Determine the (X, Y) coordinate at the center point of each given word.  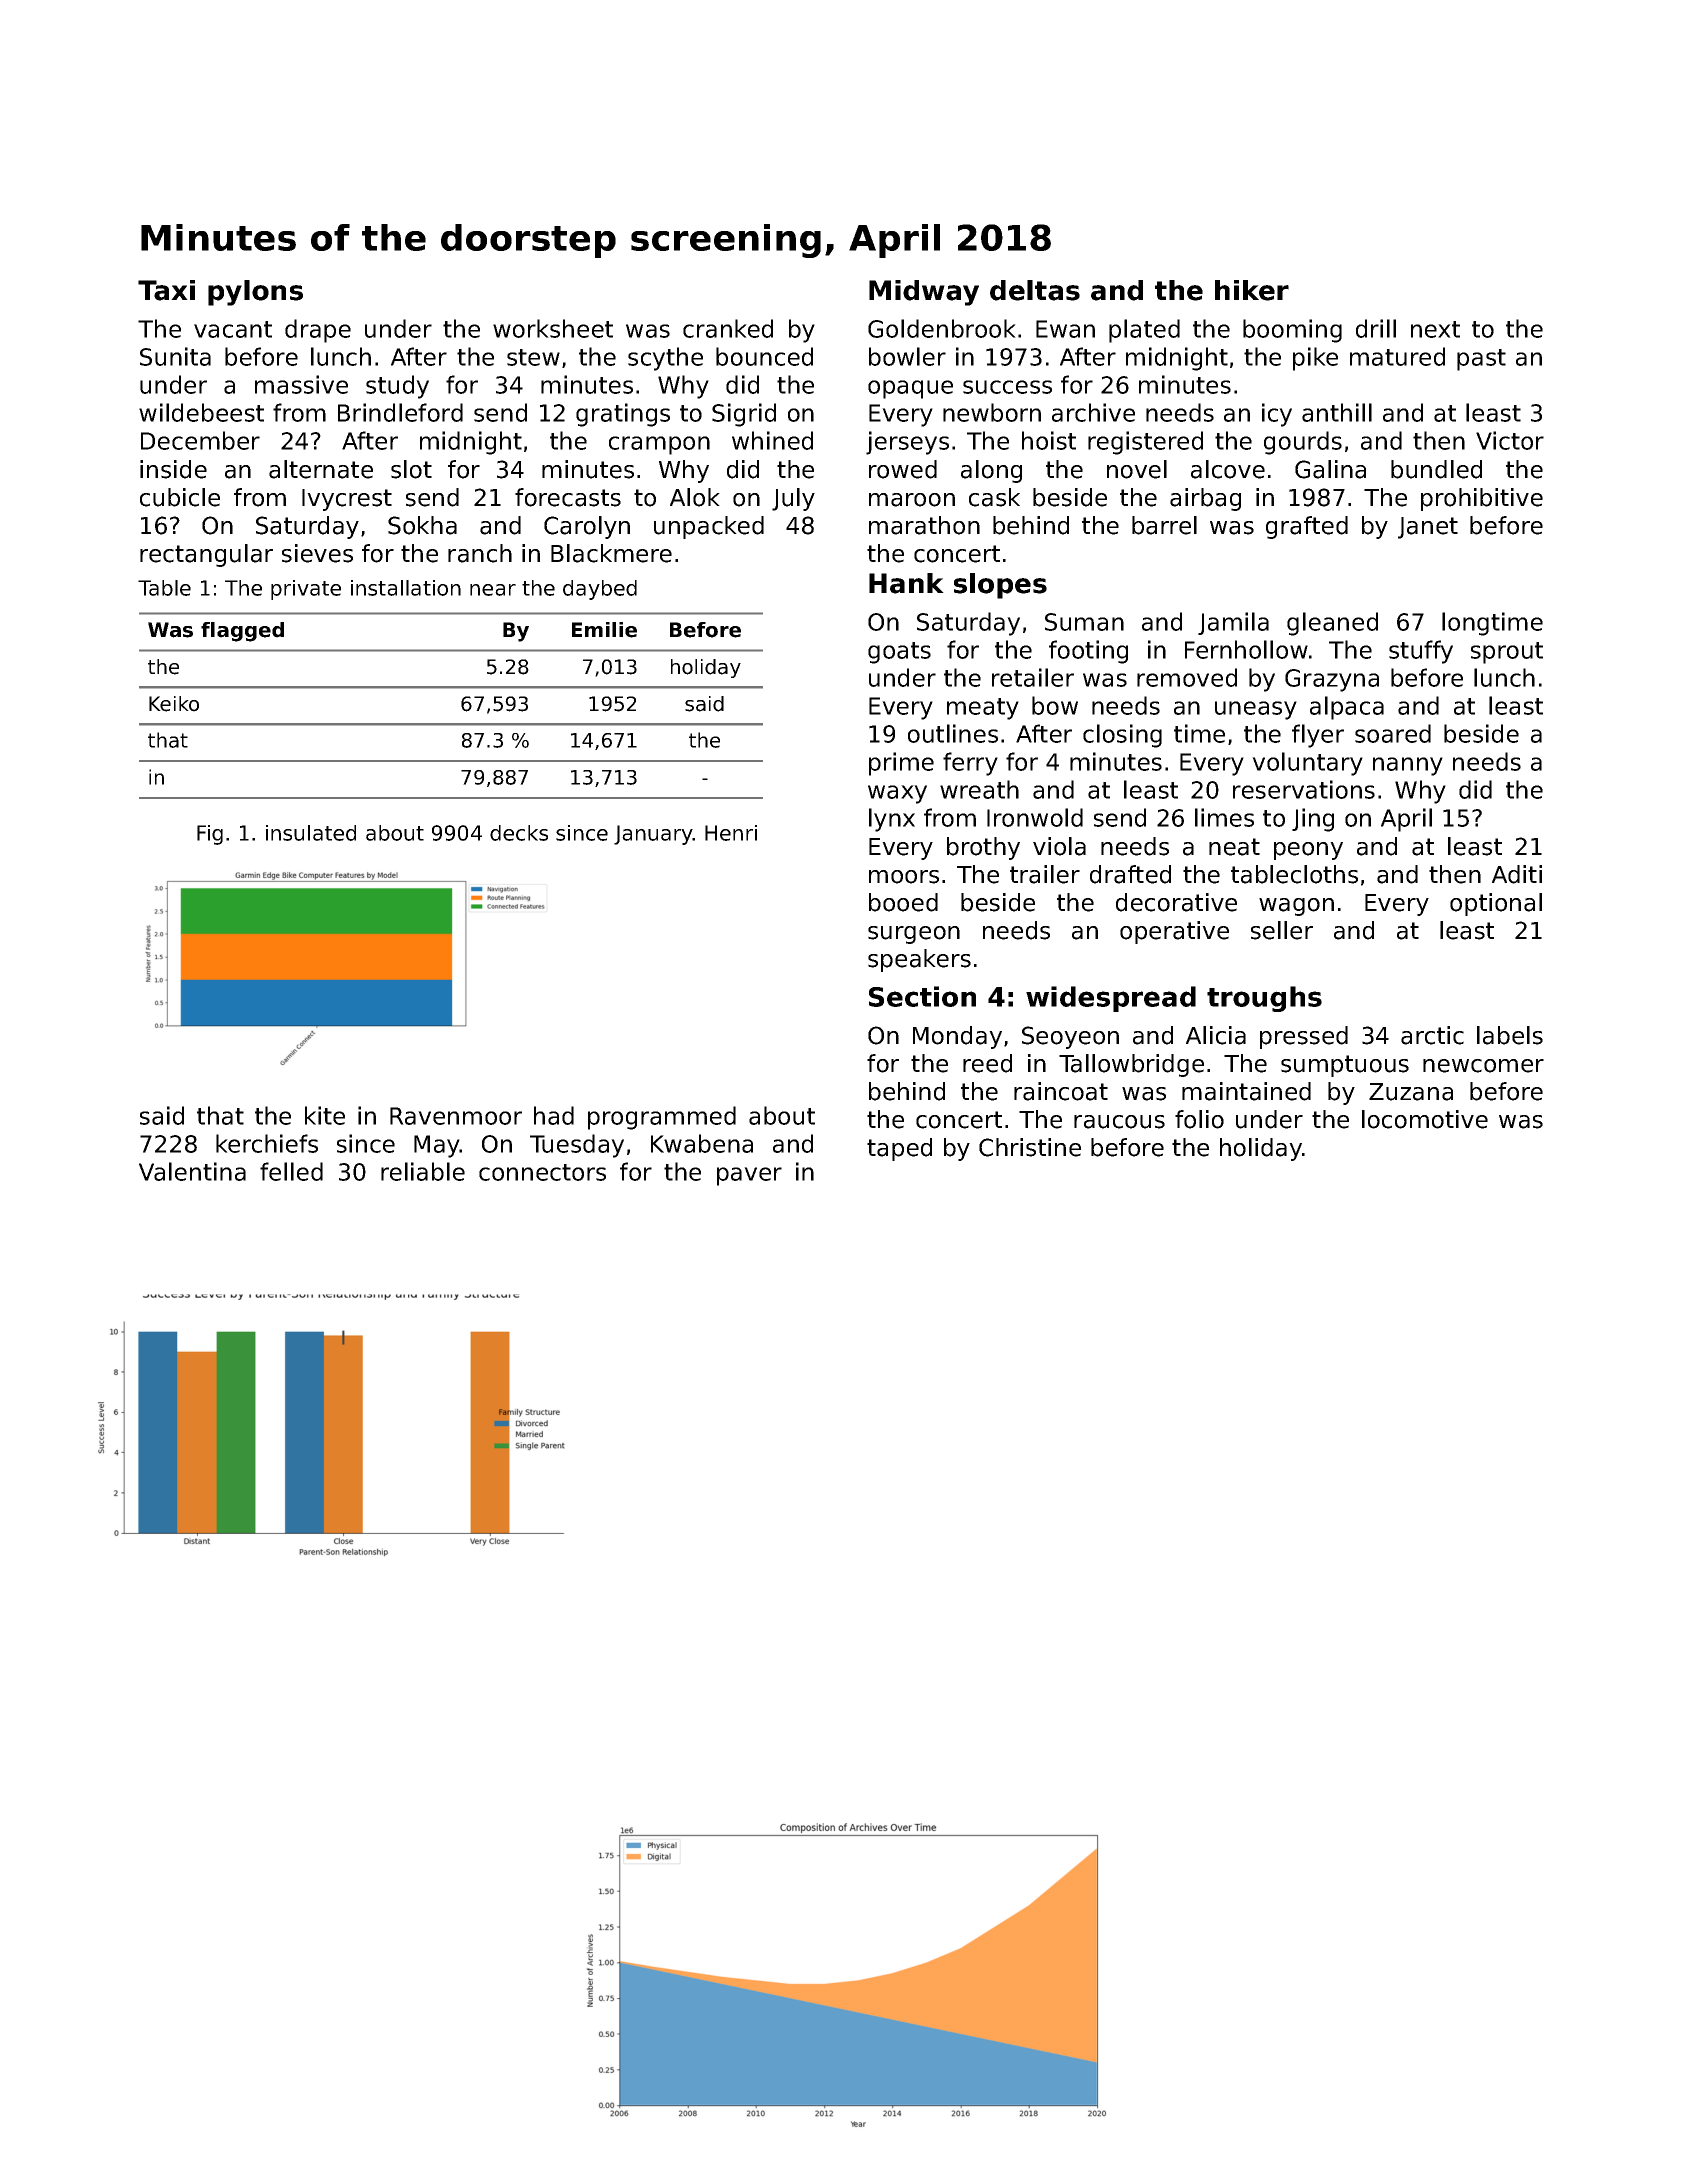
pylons (255, 293)
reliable (423, 1171)
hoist (1049, 440)
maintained (1246, 1091)
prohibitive (1482, 499)
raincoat (1061, 1091)
